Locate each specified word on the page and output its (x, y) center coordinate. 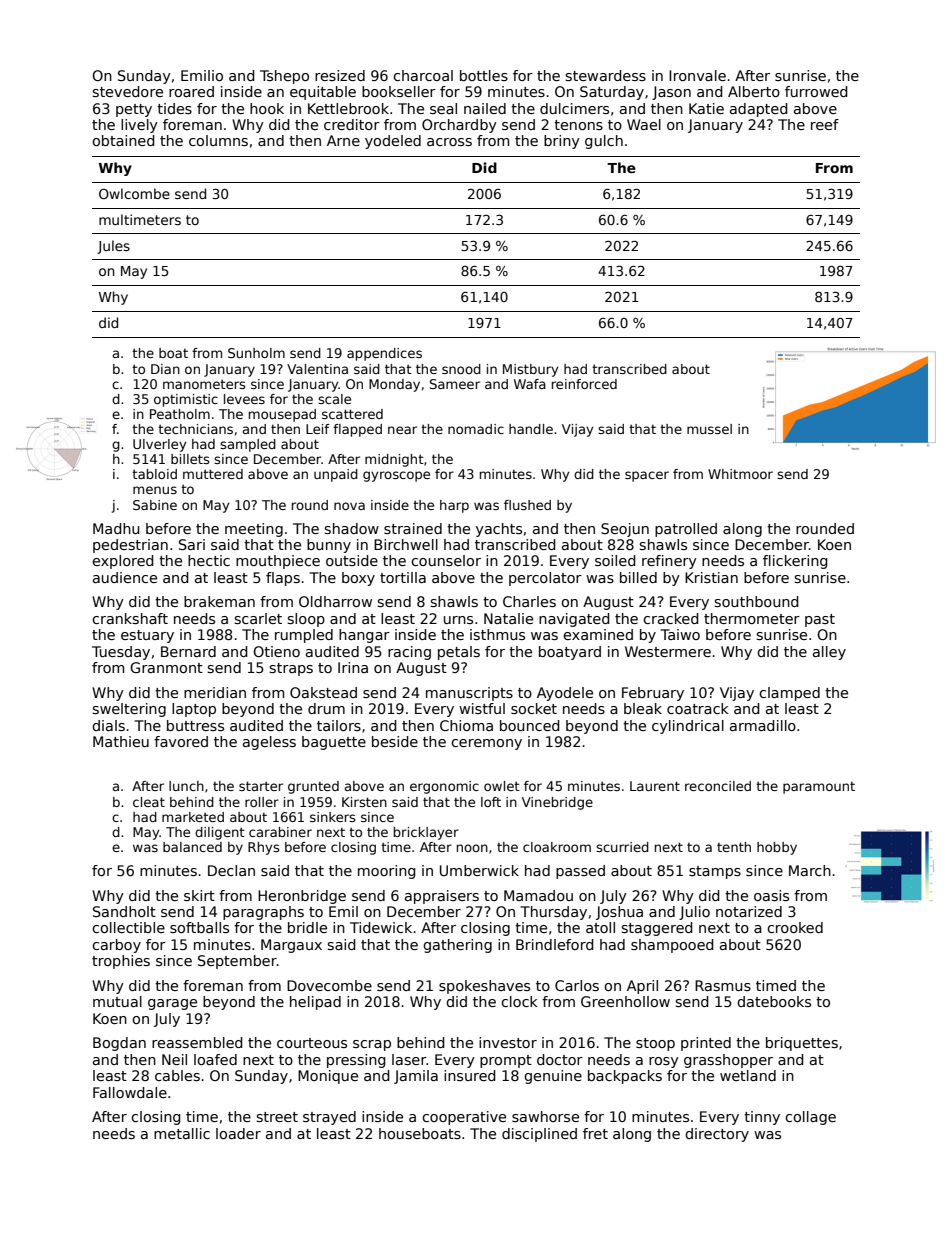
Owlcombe (134, 193)
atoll (600, 927)
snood (461, 369)
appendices (384, 354)
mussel (709, 429)
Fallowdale (130, 1092)
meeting (254, 530)
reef (825, 124)
